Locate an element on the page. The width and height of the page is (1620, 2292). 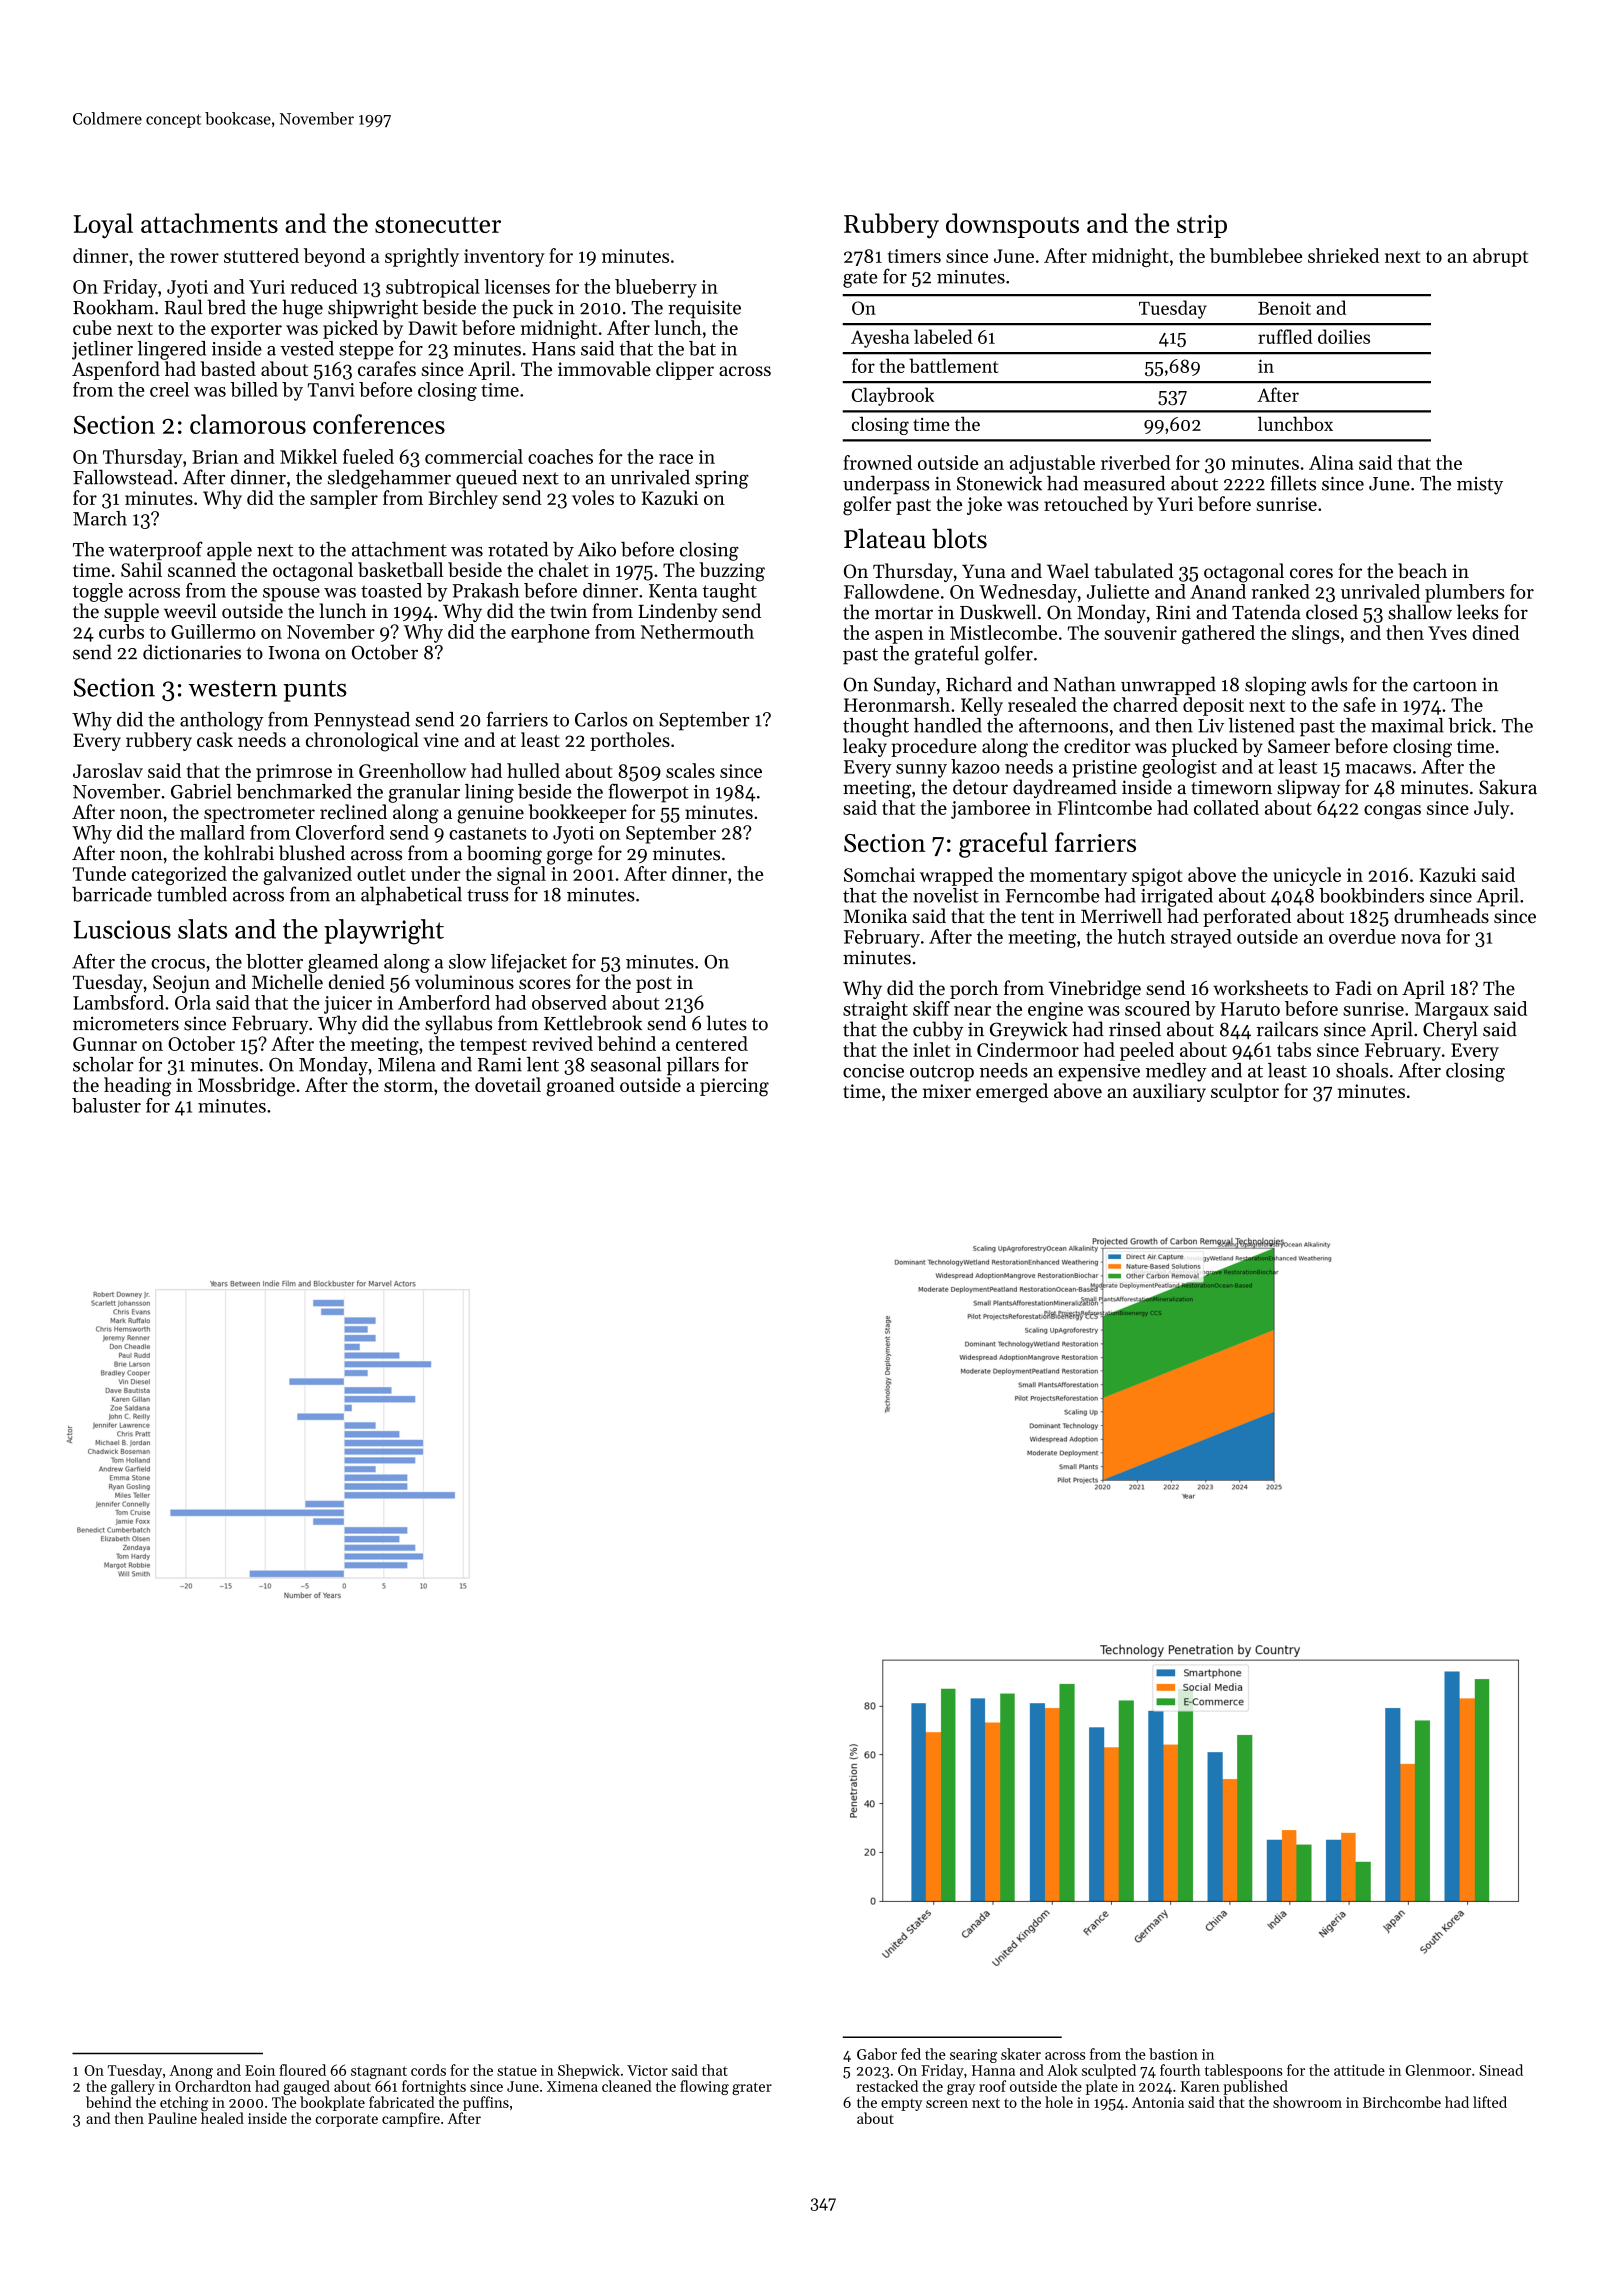
abrupt is located at coordinates (1500, 257).
